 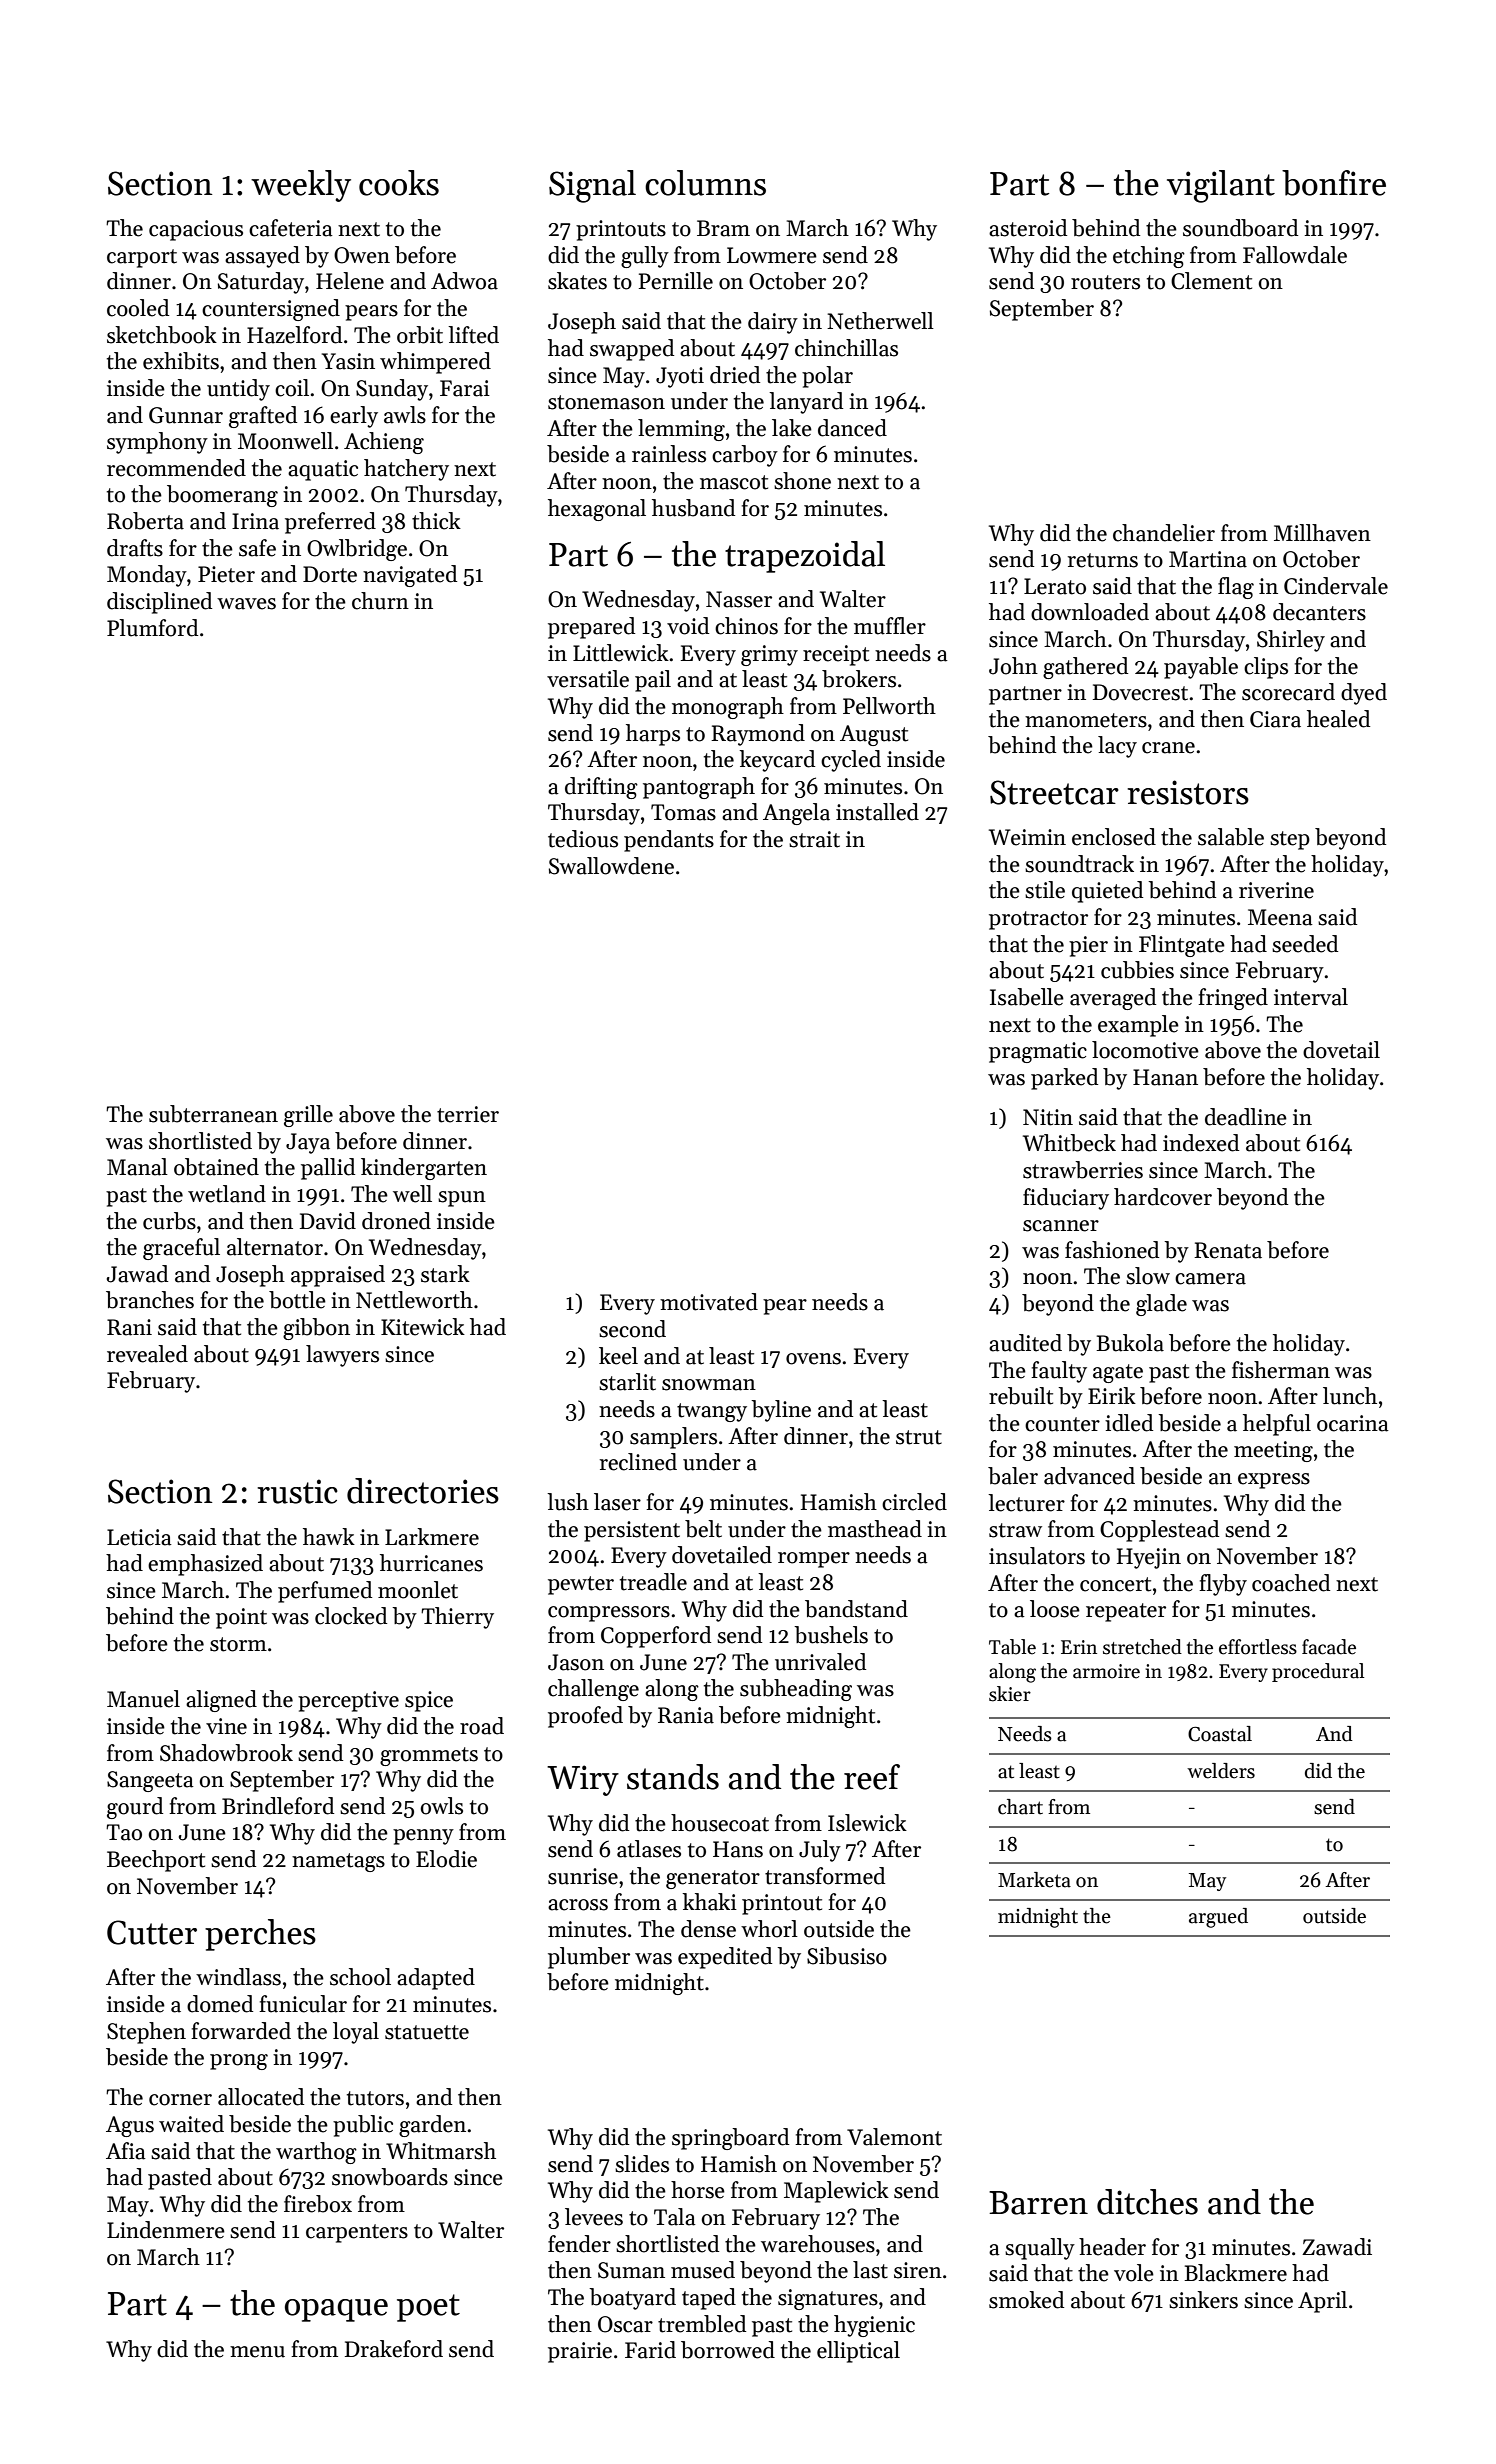 I want to click on columns, so click(x=705, y=183).
